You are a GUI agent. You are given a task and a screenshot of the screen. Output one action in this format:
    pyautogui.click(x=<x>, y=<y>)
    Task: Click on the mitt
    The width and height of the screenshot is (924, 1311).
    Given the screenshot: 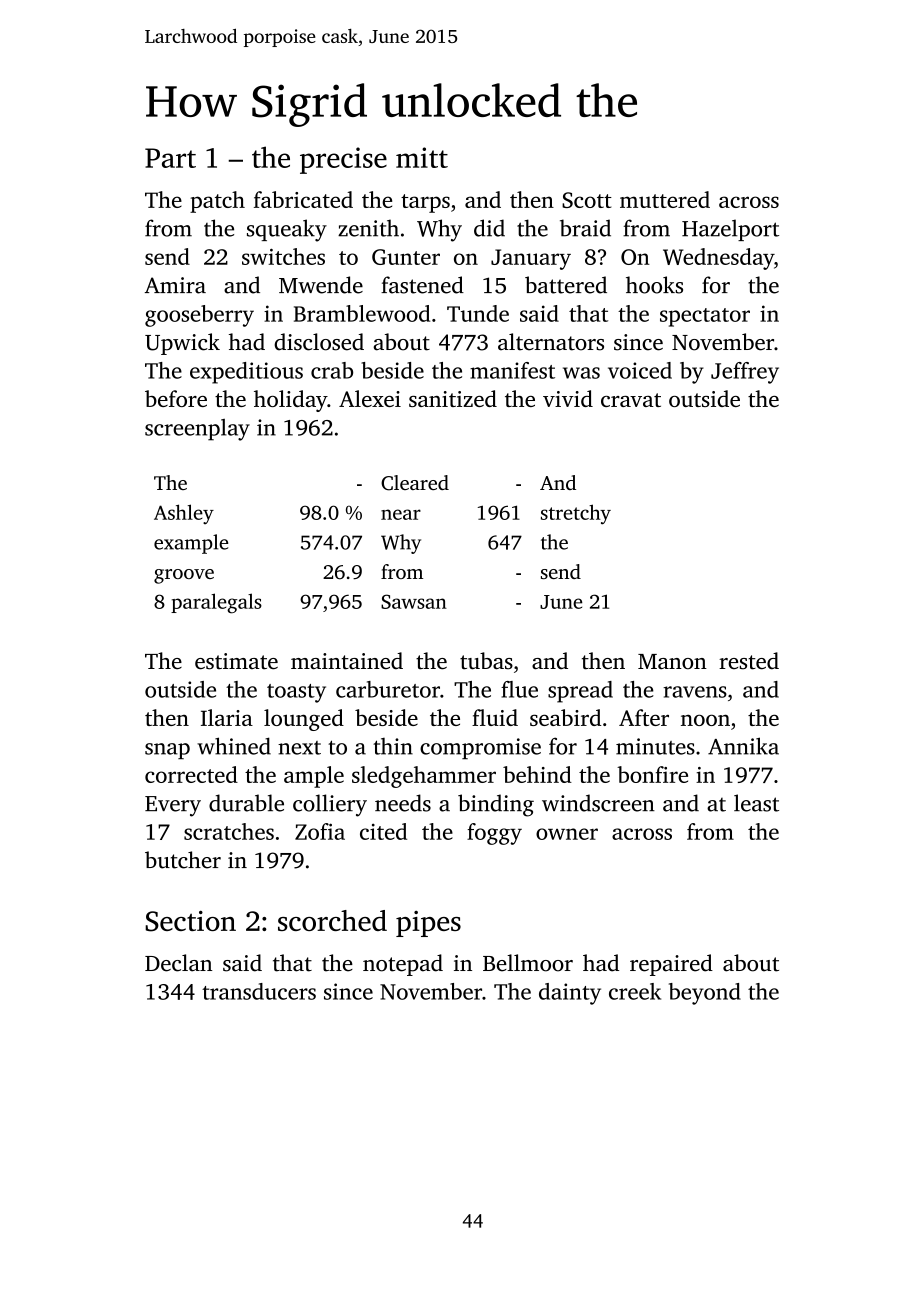 What is the action you would take?
    pyautogui.click(x=422, y=157)
